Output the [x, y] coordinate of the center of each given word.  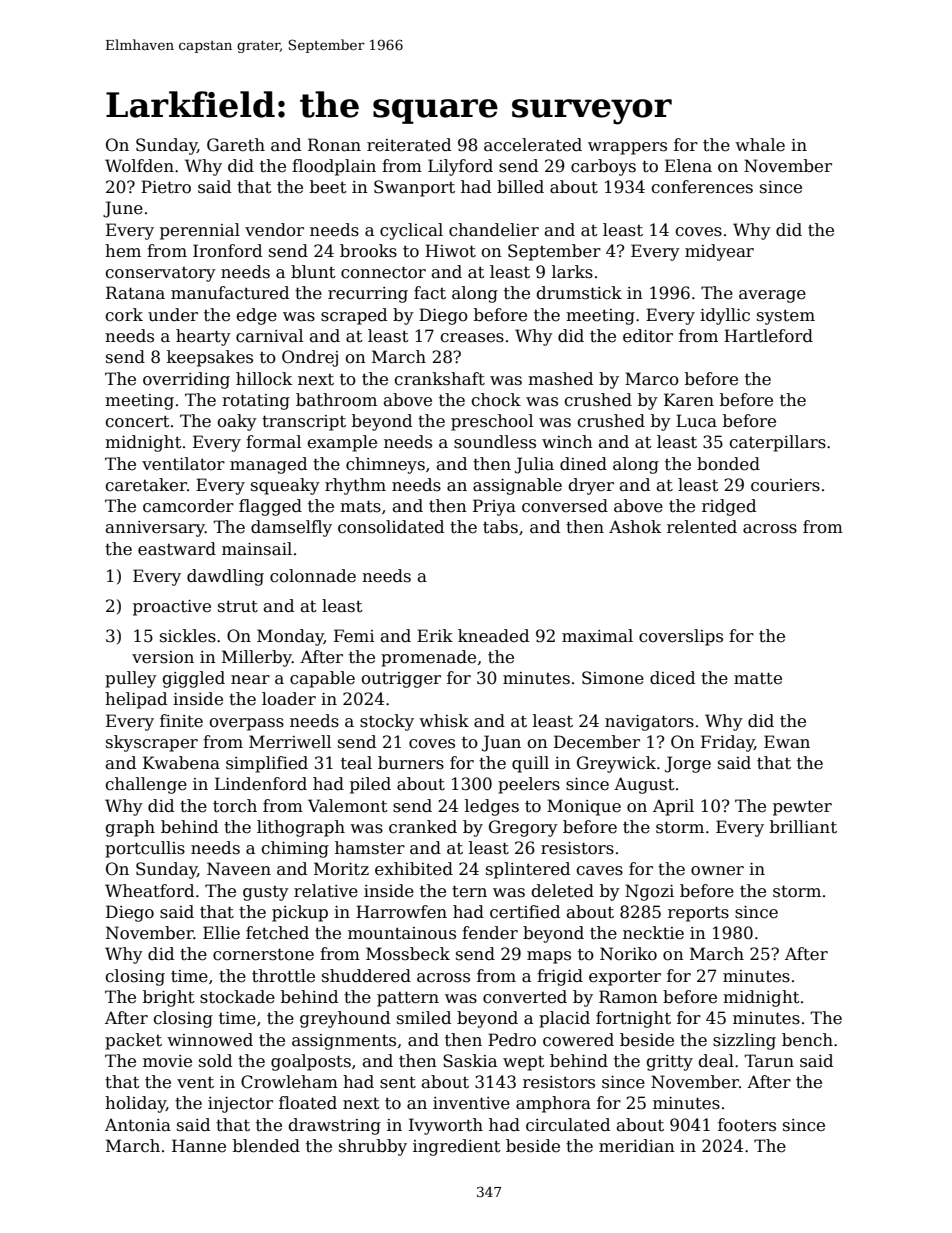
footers [747, 1125]
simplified [267, 764]
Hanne [199, 1146]
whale [760, 145]
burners [411, 763]
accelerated [533, 145]
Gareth [236, 145]
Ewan [787, 741]
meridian [637, 1146]
